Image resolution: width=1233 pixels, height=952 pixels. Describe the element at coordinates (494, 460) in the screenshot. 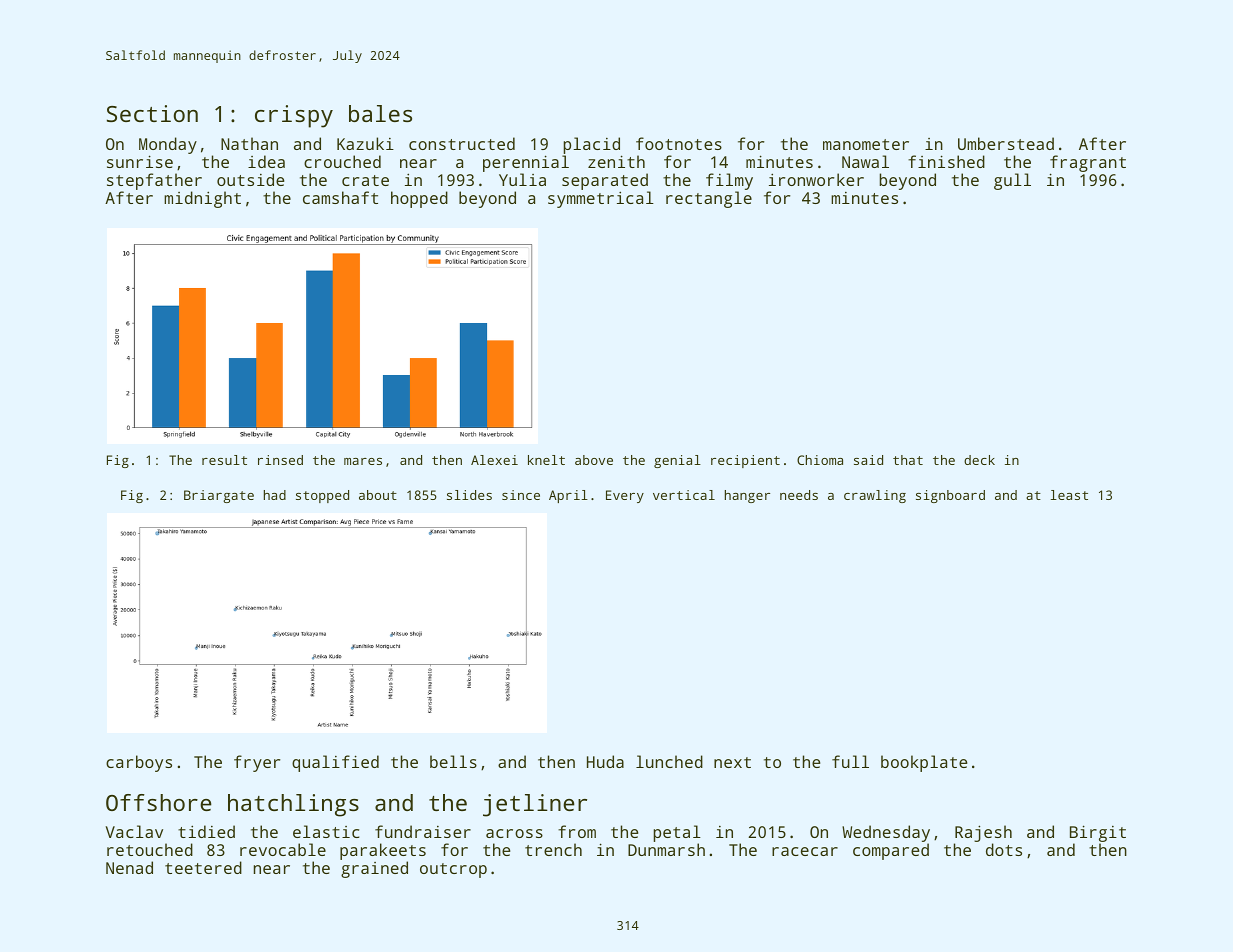

I see `Alexei` at that location.
